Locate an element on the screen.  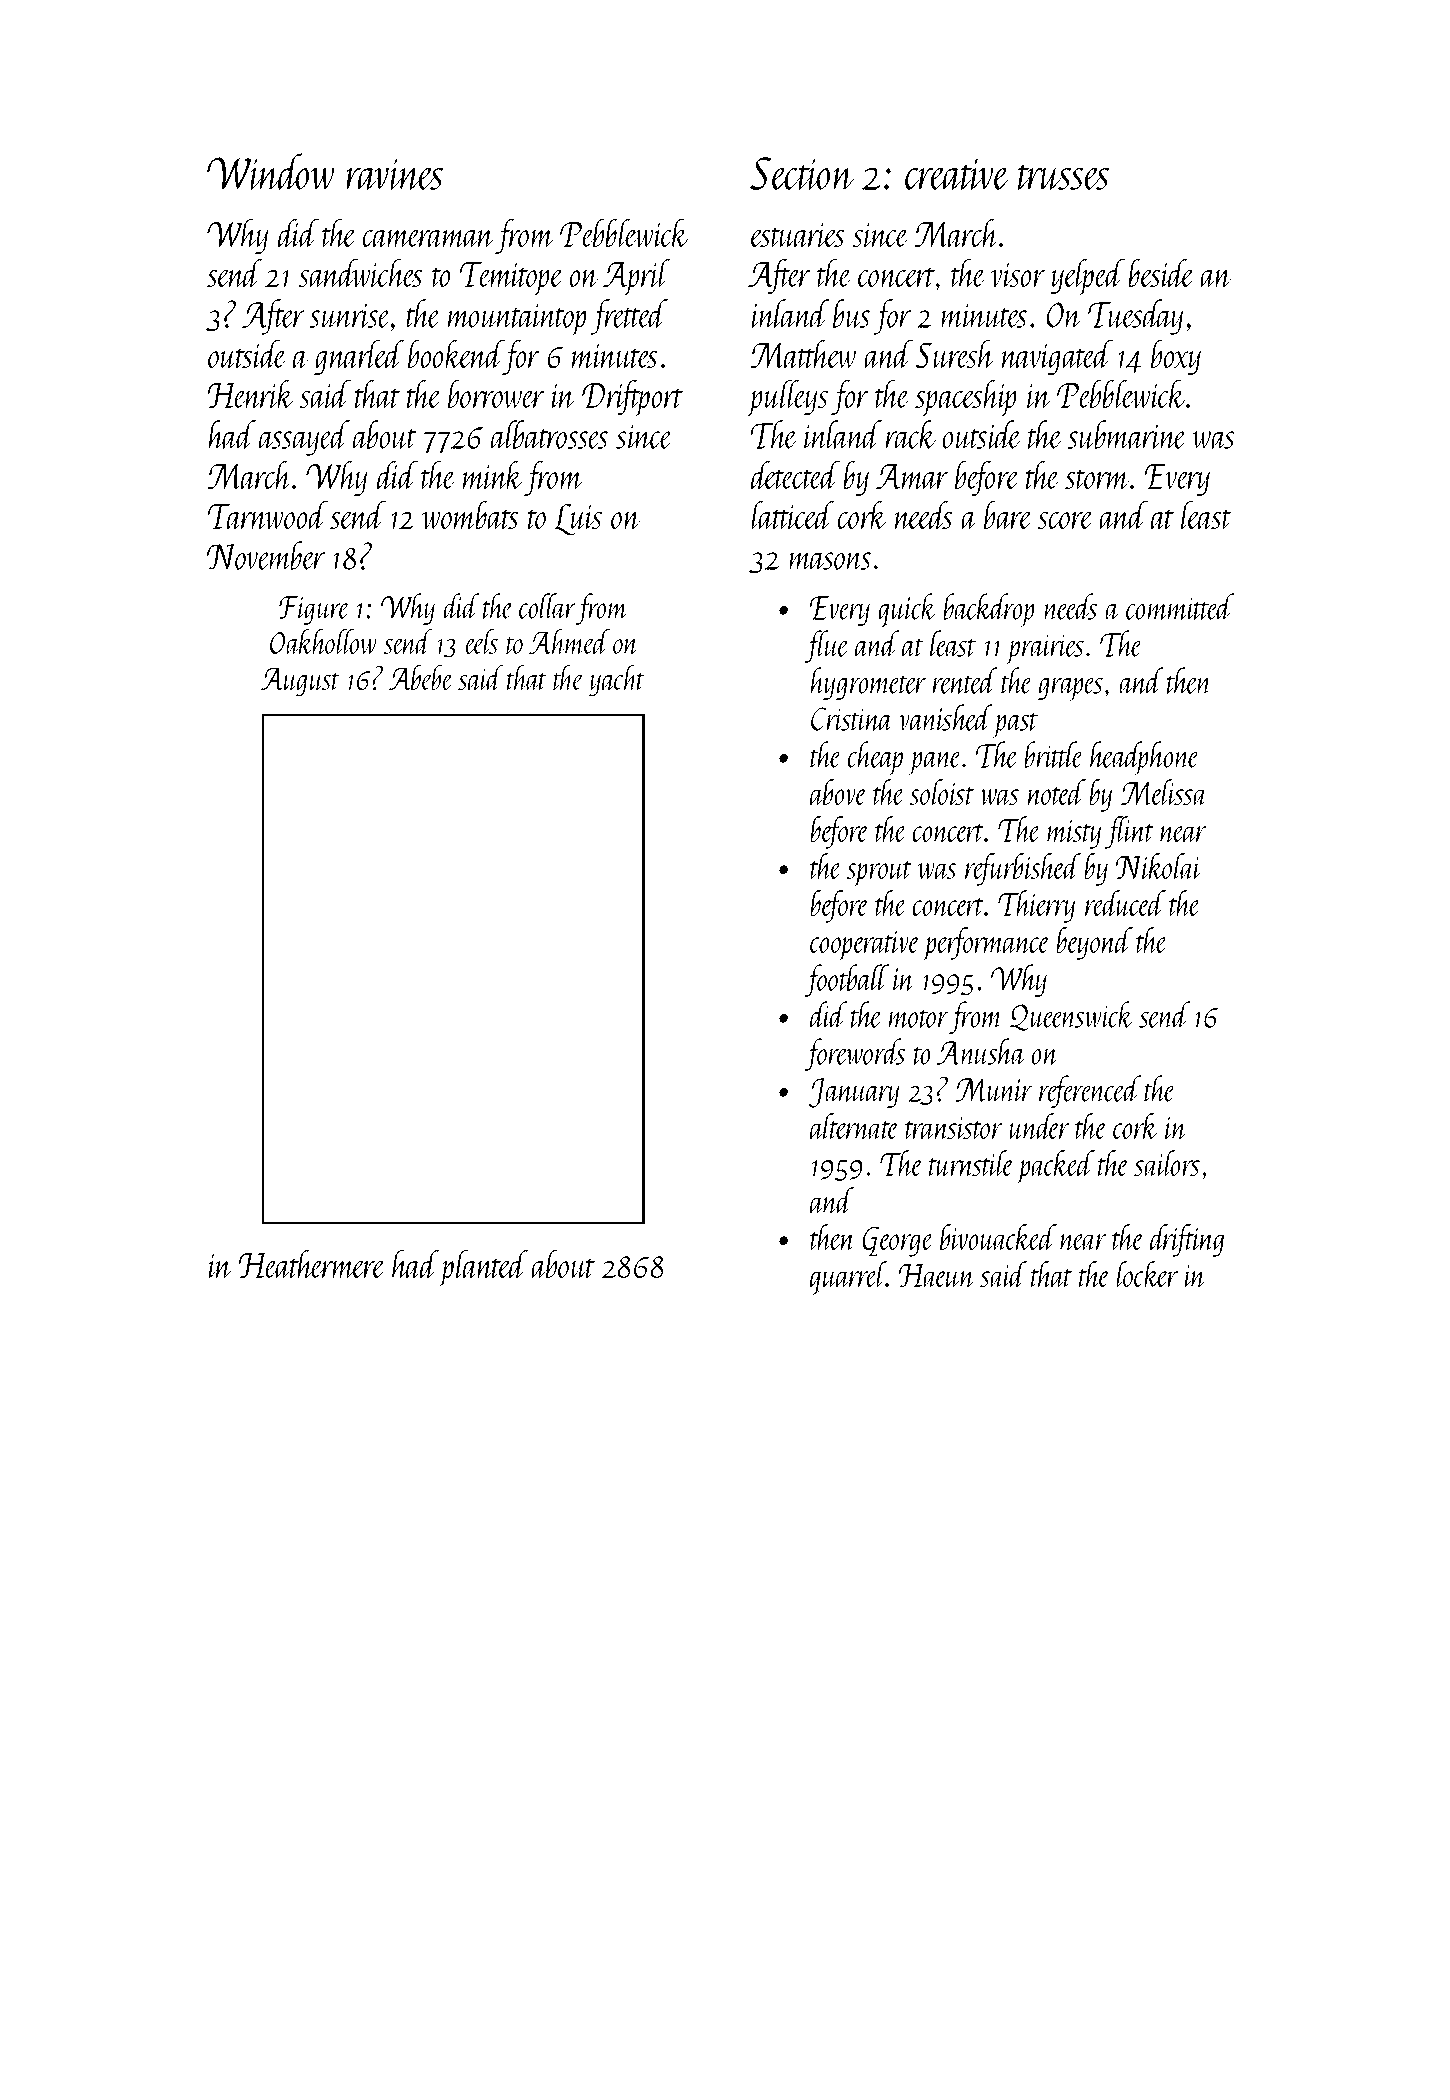
Abebe is located at coordinates (420, 677).
